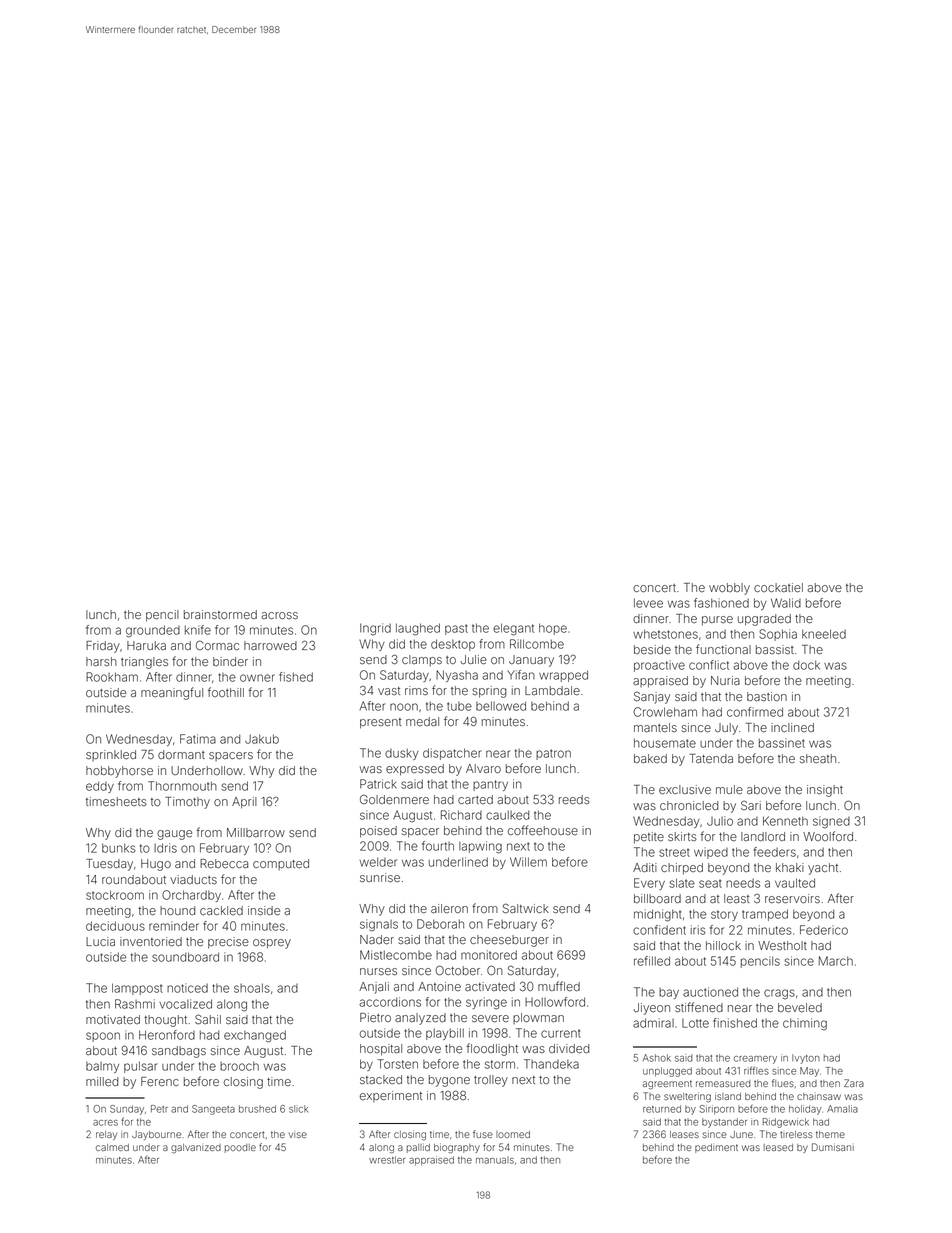 This screenshot has height=1233, width=952. Describe the element at coordinates (778, 635) in the screenshot. I see `Sophia` at that location.
